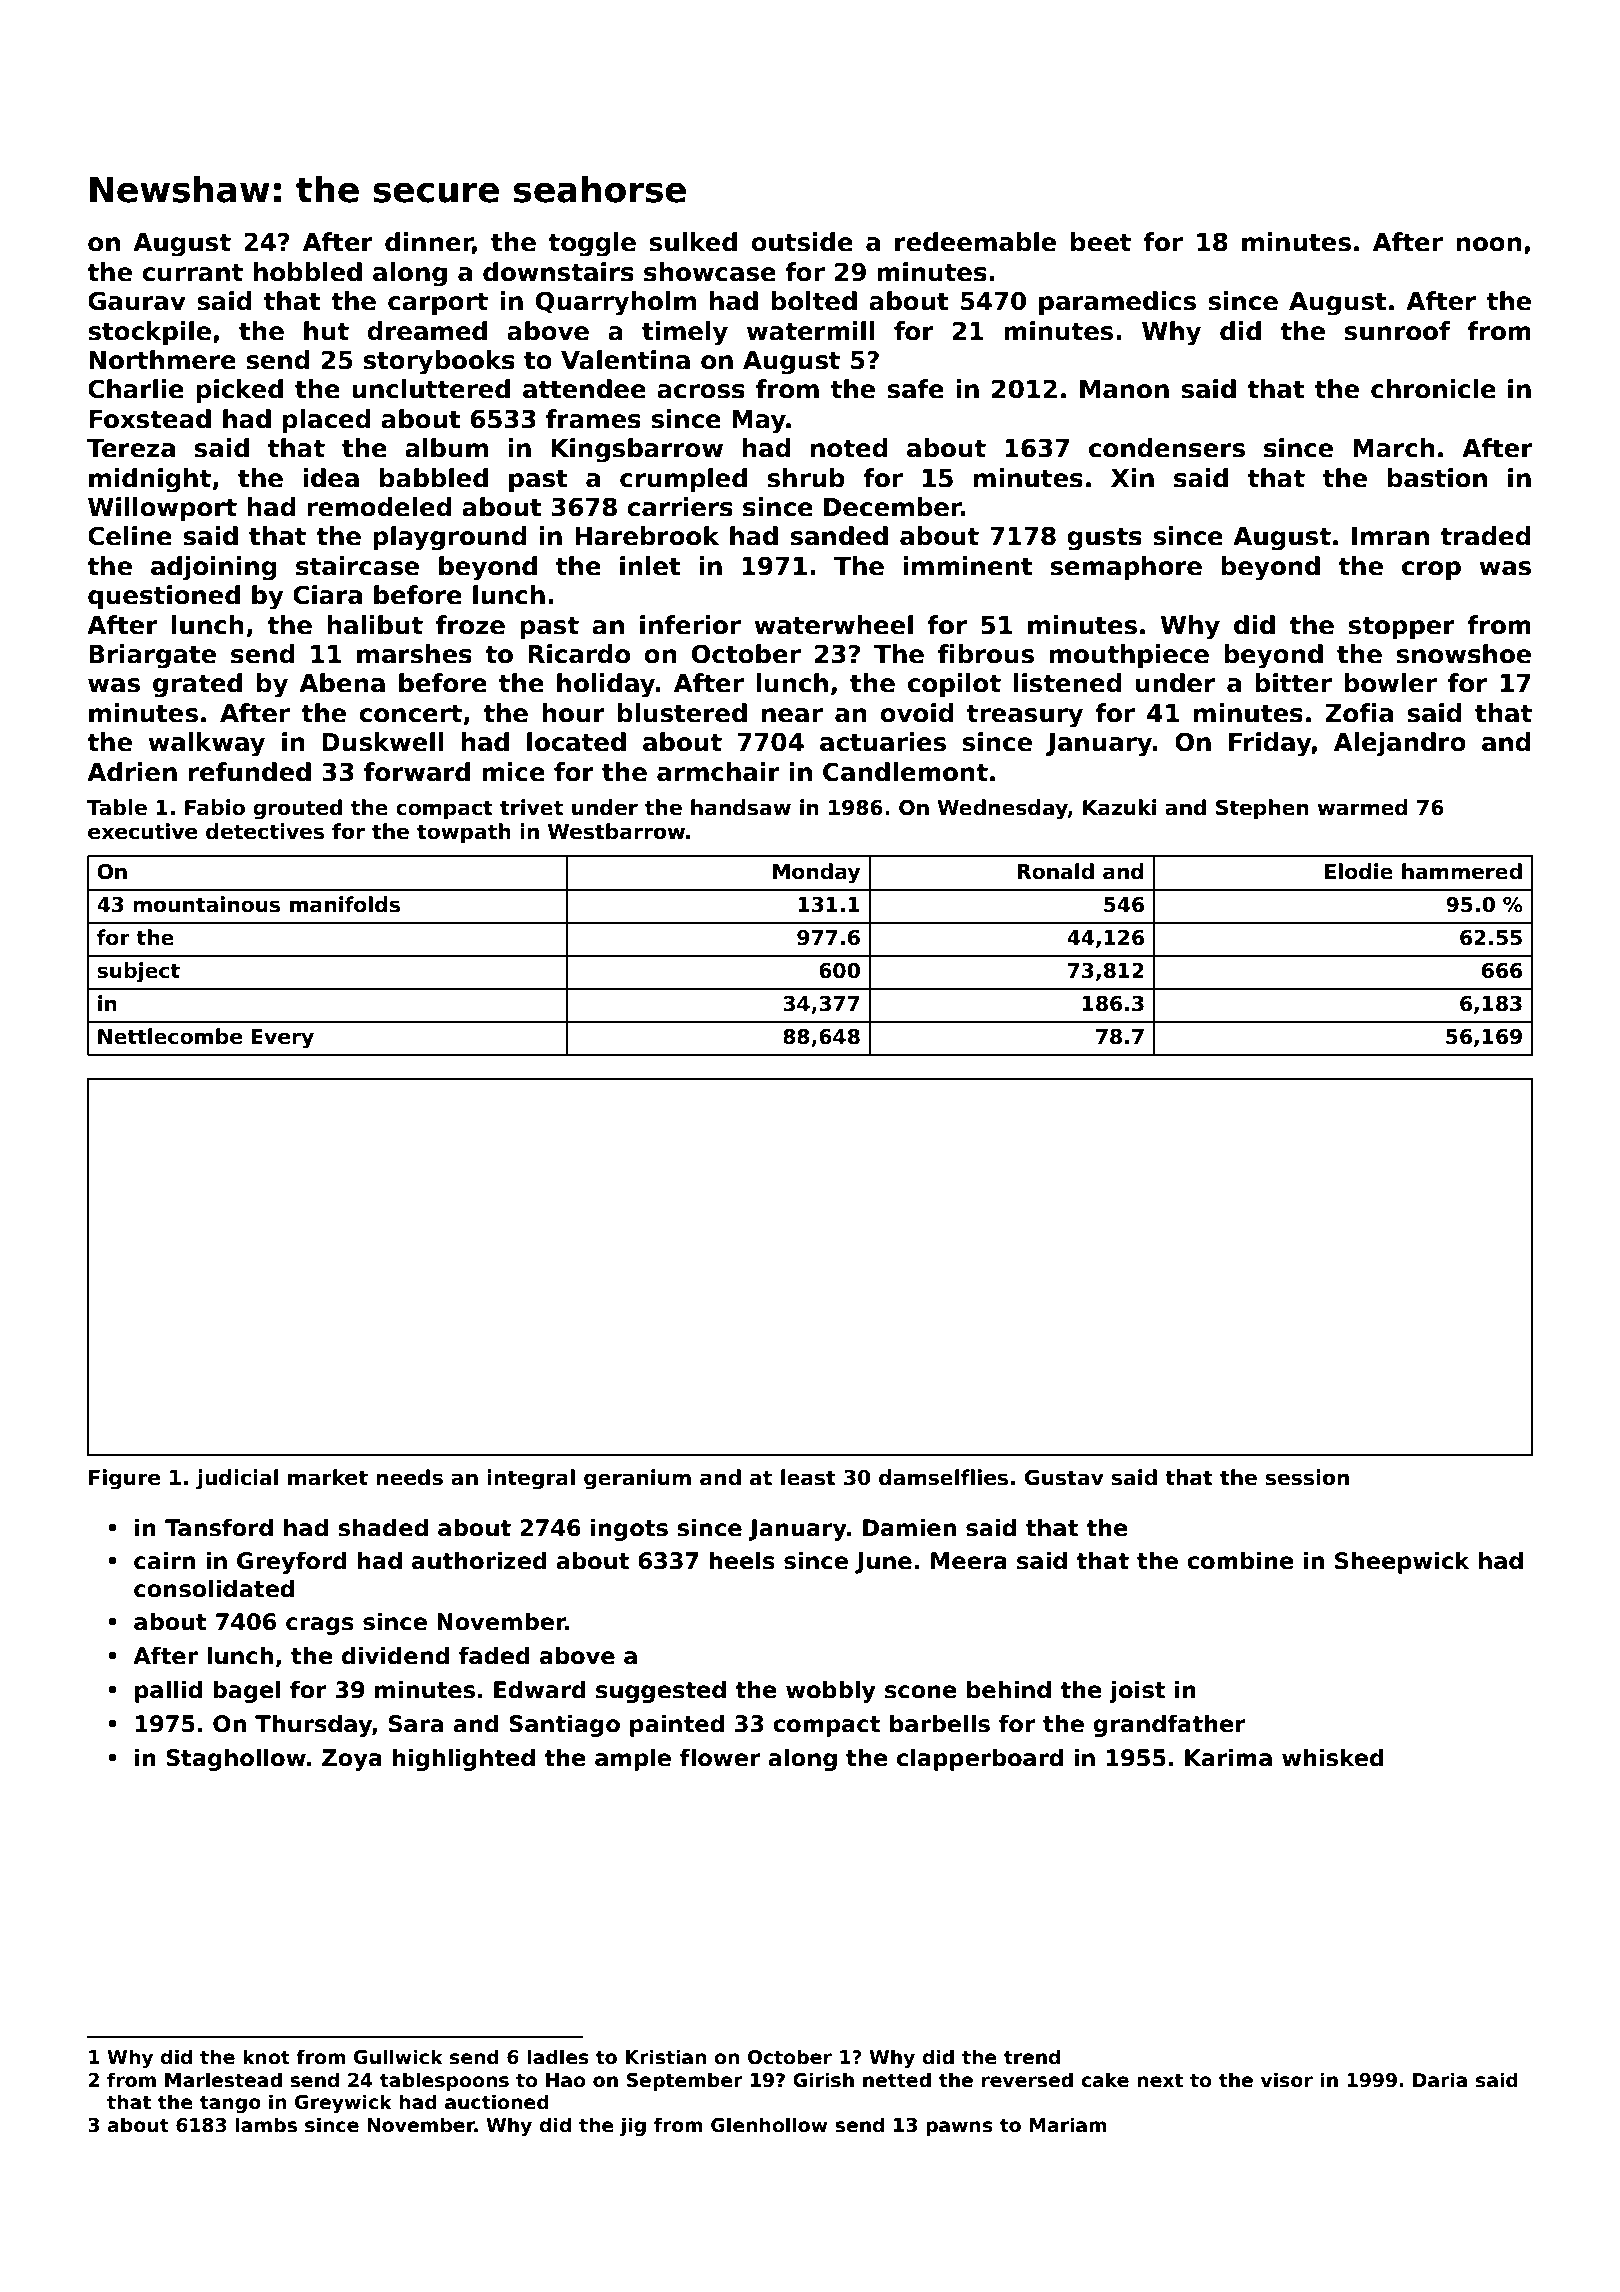  Describe the element at coordinates (1462, 871) in the screenshot. I see `hammered` at that location.
